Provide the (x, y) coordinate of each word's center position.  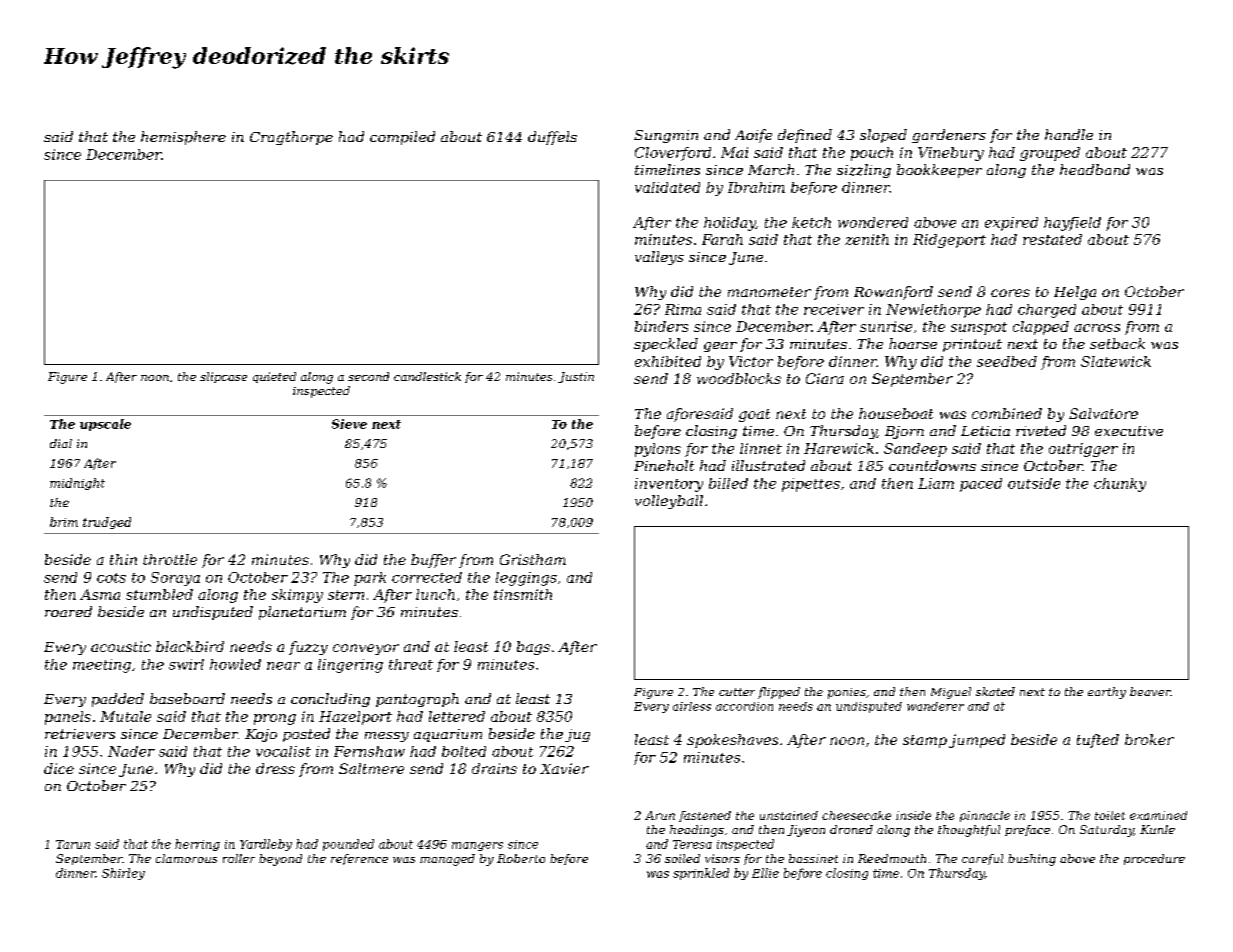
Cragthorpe (291, 138)
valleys (659, 258)
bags (533, 648)
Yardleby (266, 845)
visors (722, 858)
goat (754, 415)
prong (275, 719)
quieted (274, 377)
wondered (873, 222)
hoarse (913, 343)
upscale (105, 425)
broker (1149, 739)
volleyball (669, 502)
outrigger (1083, 450)
